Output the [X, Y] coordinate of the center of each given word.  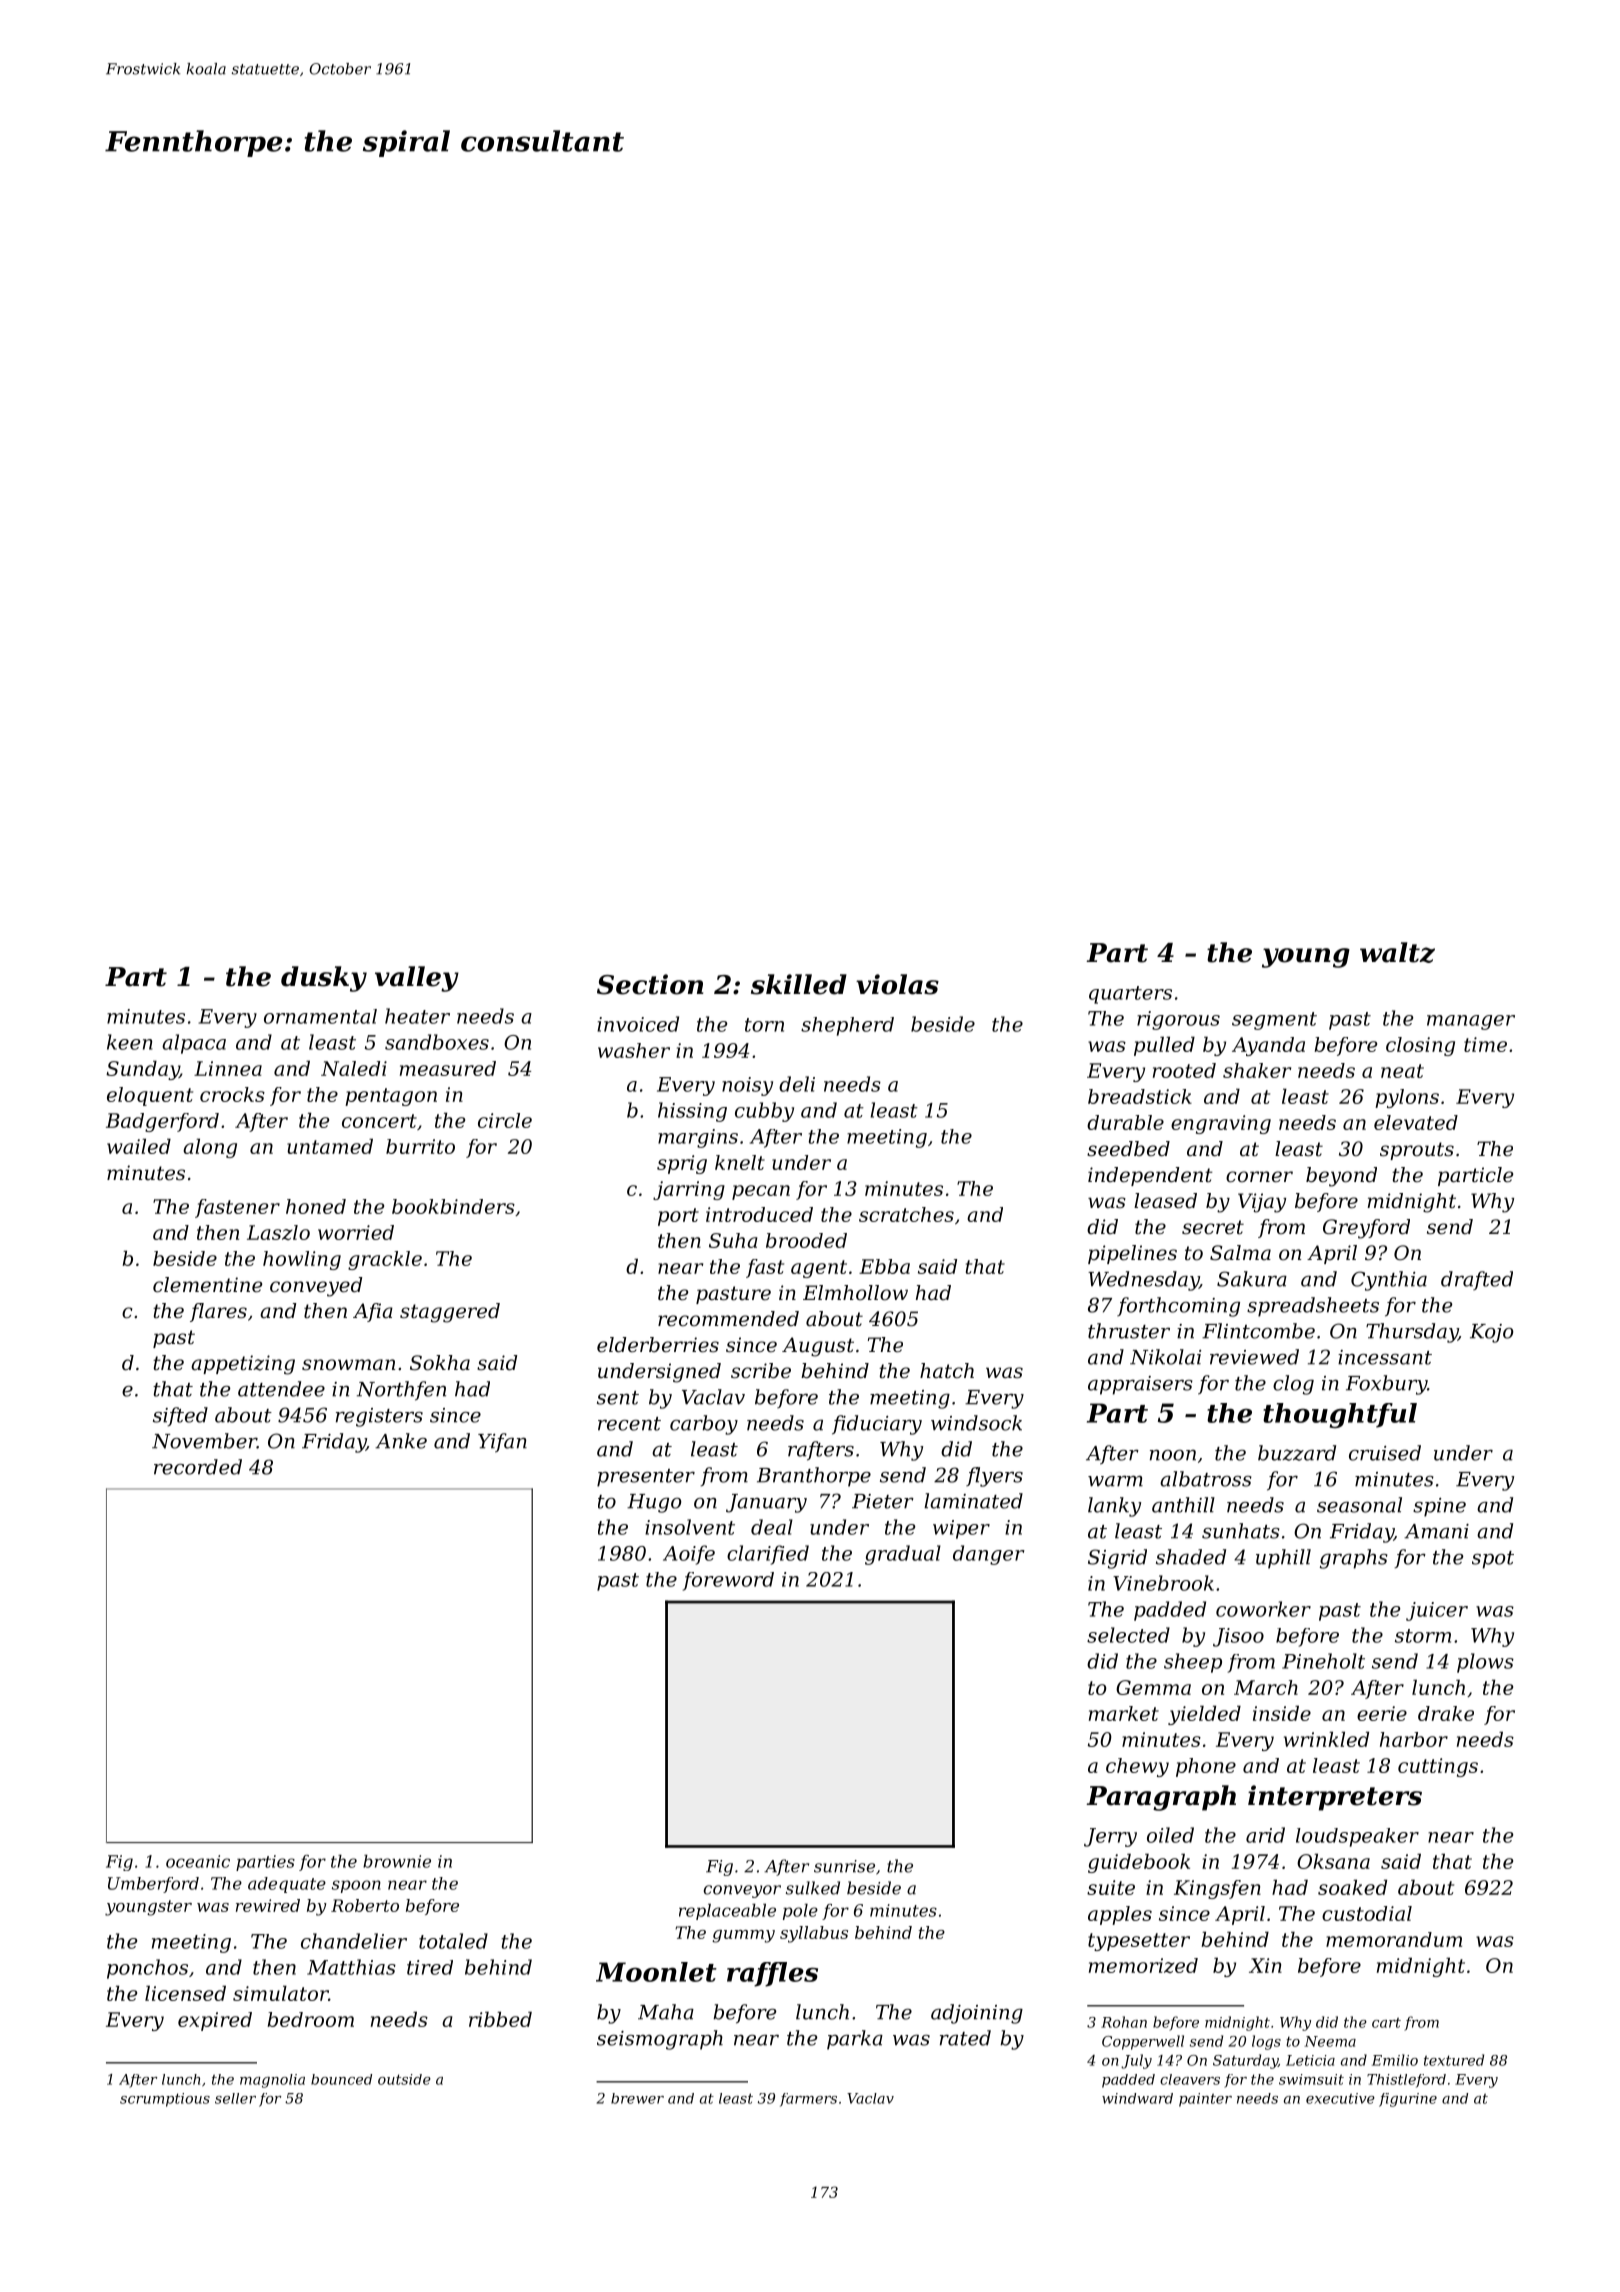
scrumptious [165, 2100]
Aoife [689, 1555]
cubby [764, 1112]
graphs [1354, 1559]
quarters [1130, 995]
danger [989, 1555]
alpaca [194, 1044]
